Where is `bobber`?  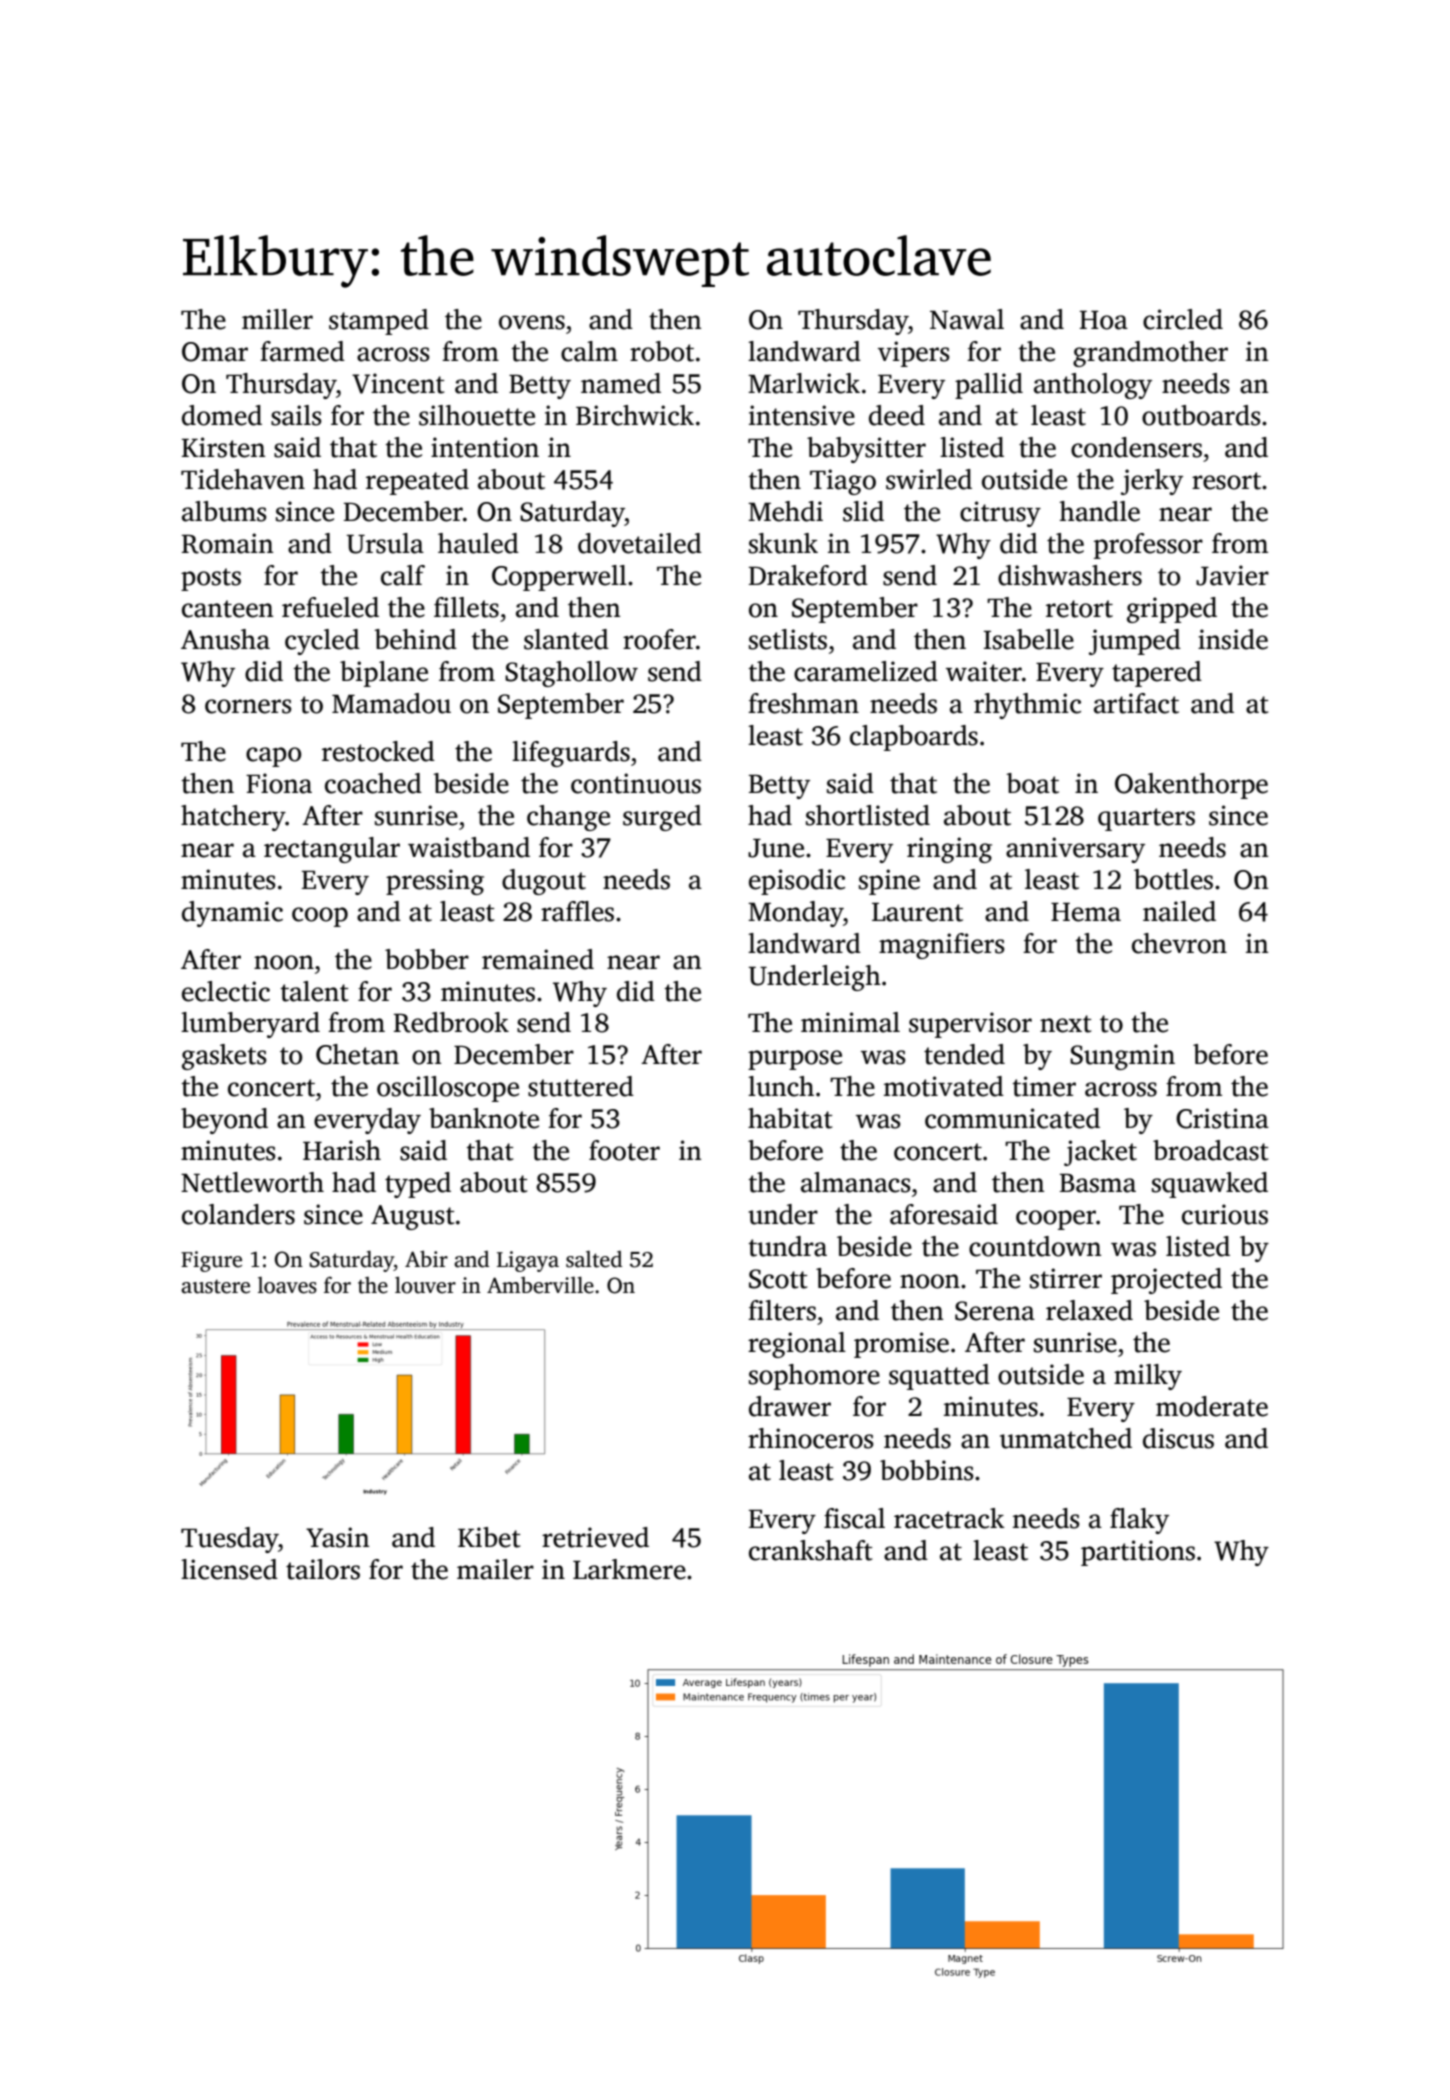 bobber is located at coordinates (427, 959).
